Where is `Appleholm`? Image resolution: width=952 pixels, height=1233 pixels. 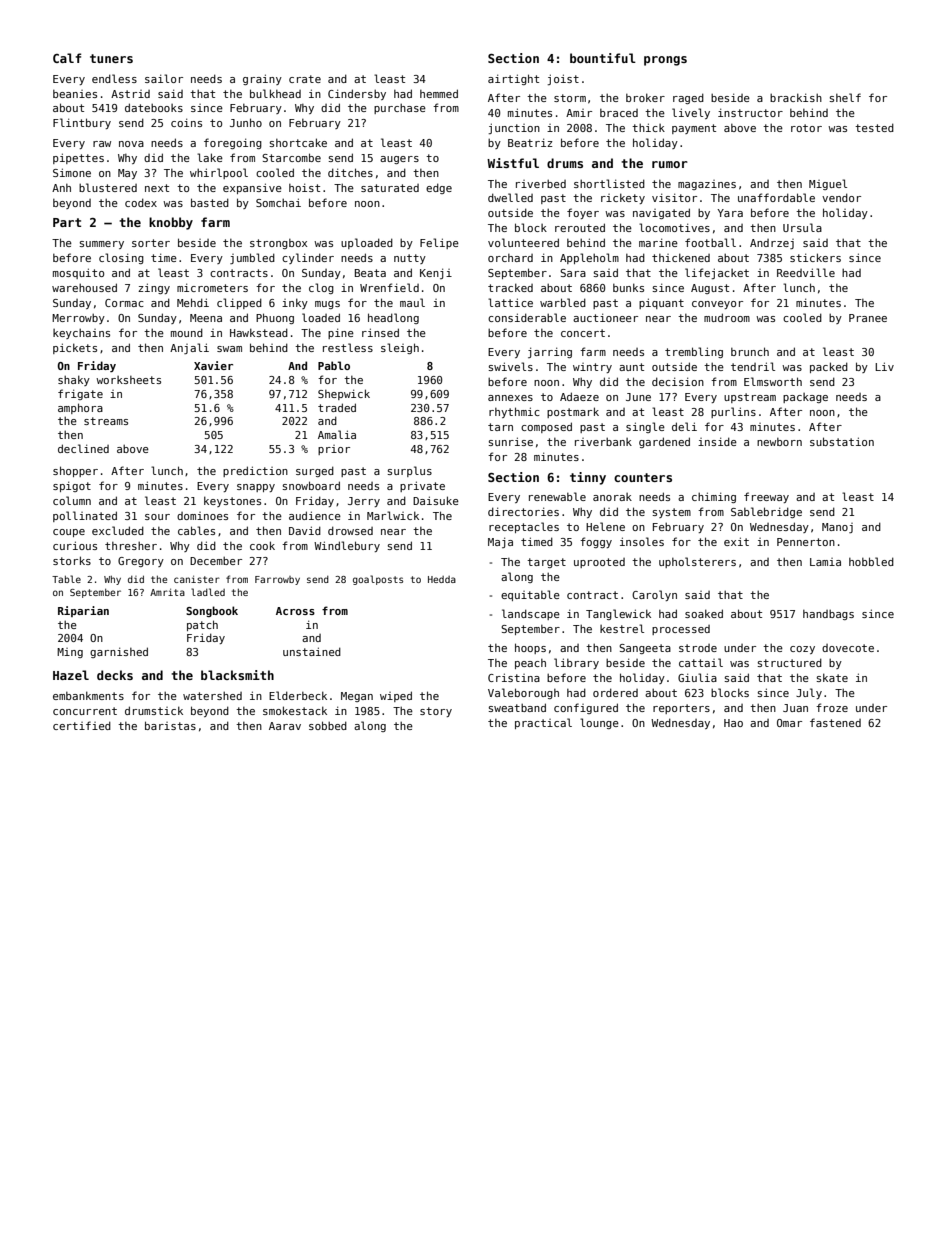
Appleholm is located at coordinates (589, 258).
